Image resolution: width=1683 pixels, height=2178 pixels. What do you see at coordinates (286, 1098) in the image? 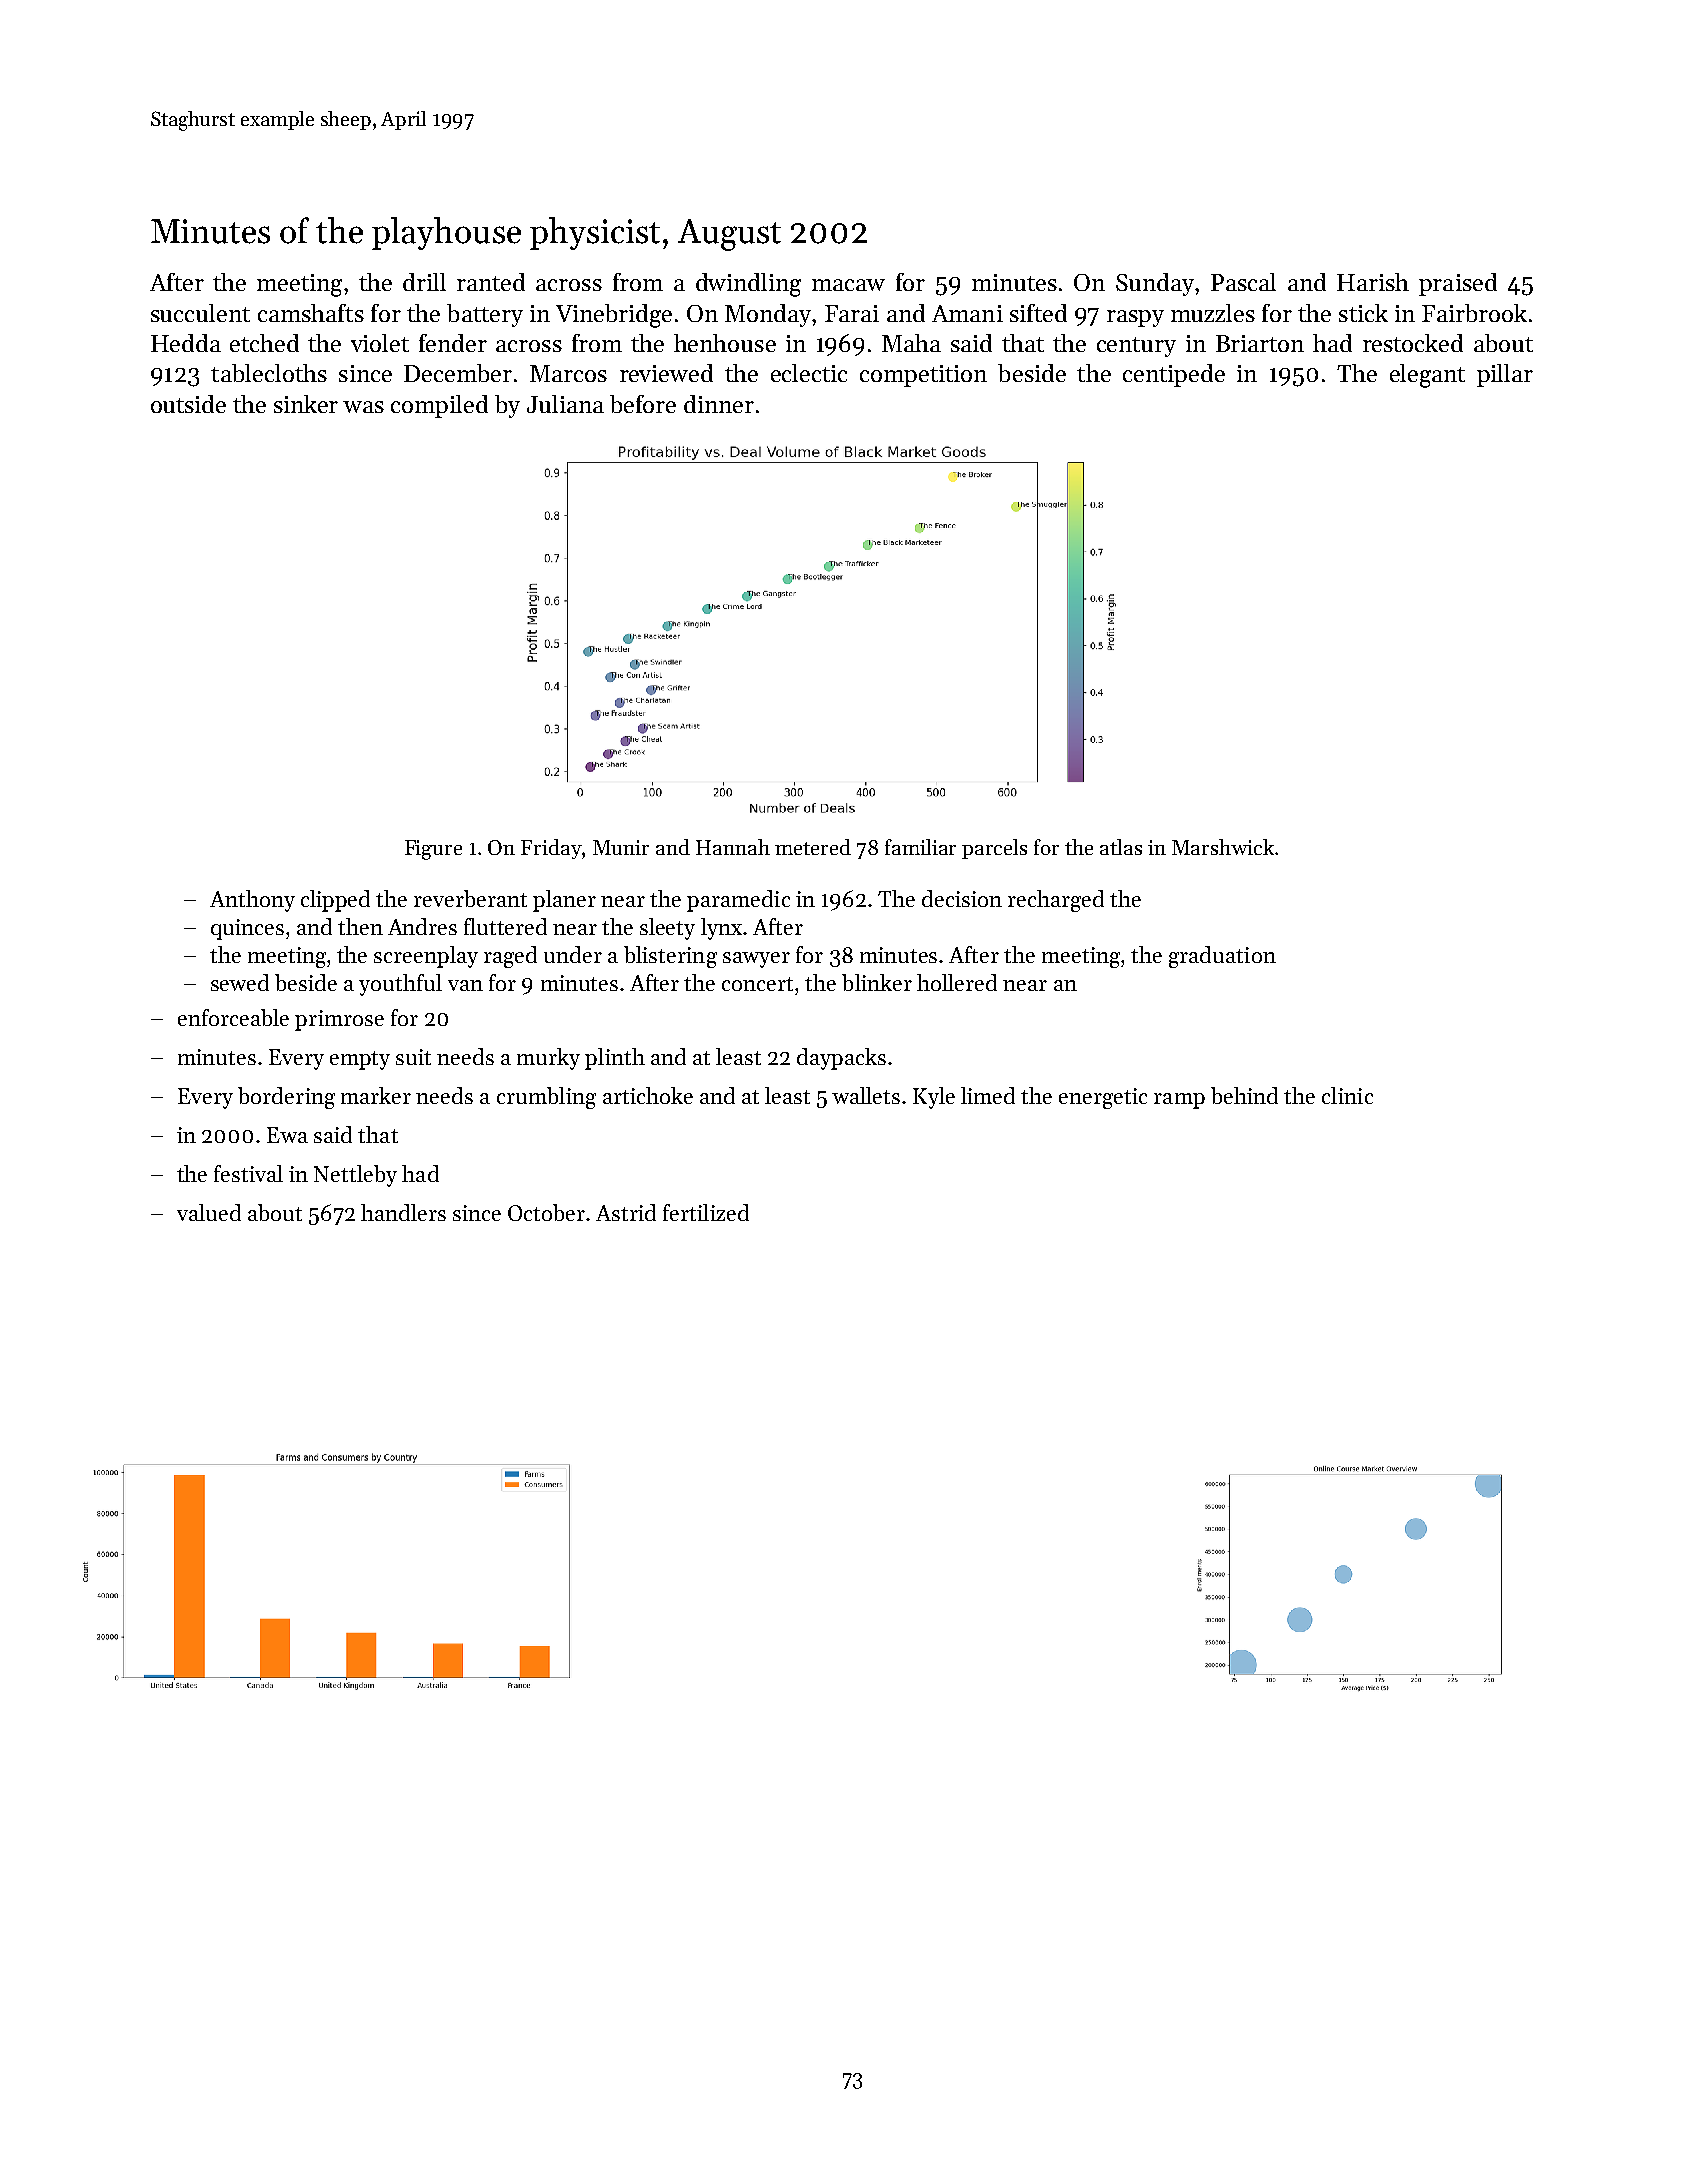
I see `bordering` at bounding box center [286, 1098].
